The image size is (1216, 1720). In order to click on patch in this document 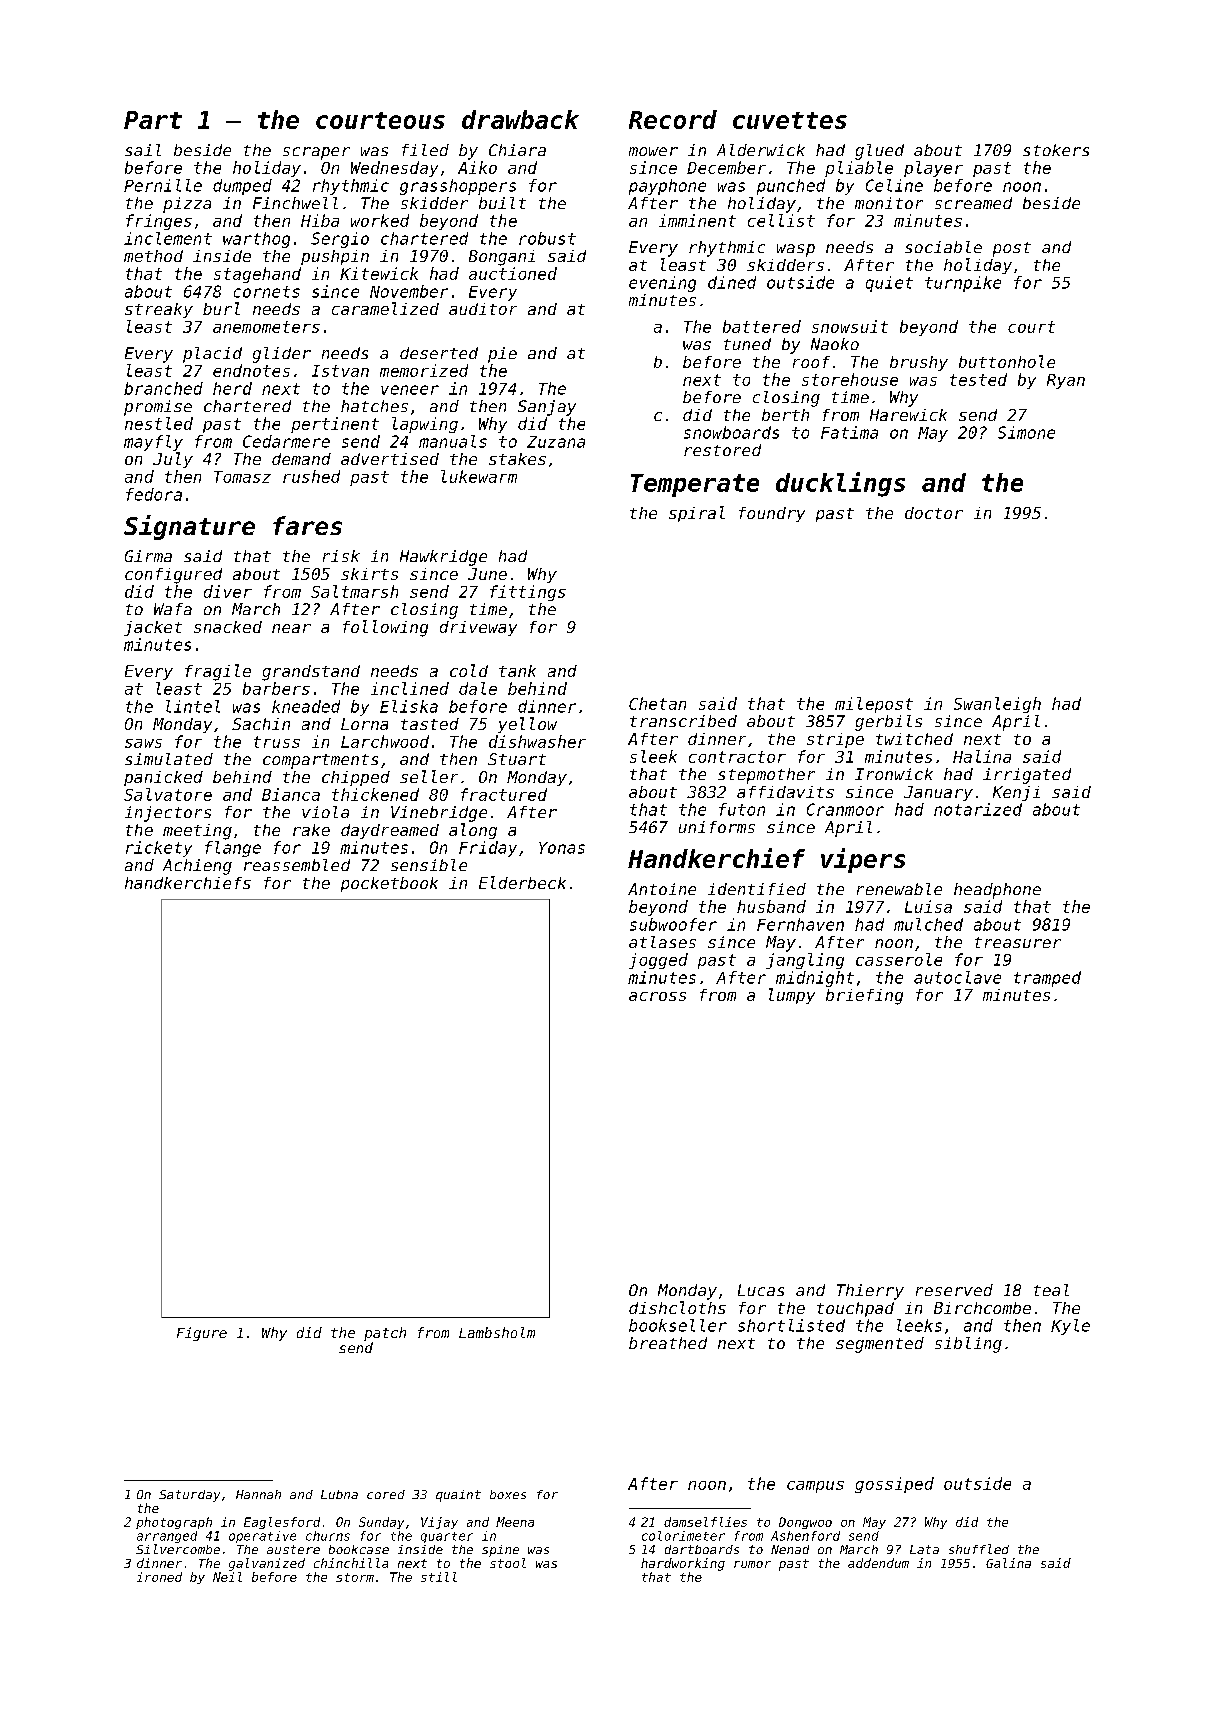, I will do `click(385, 1334)`.
